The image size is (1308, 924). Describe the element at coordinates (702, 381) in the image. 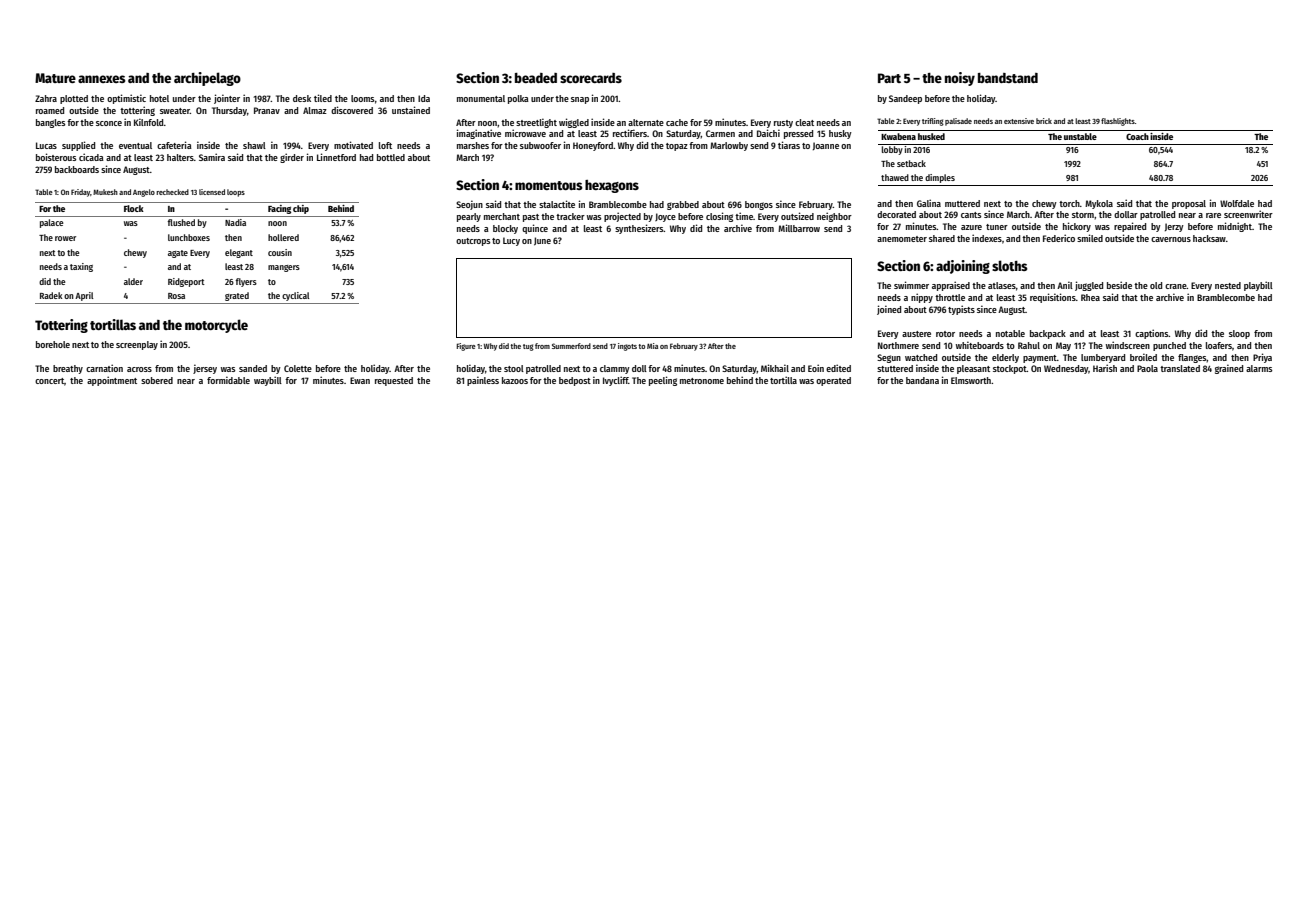

I see `metronome` at that location.
